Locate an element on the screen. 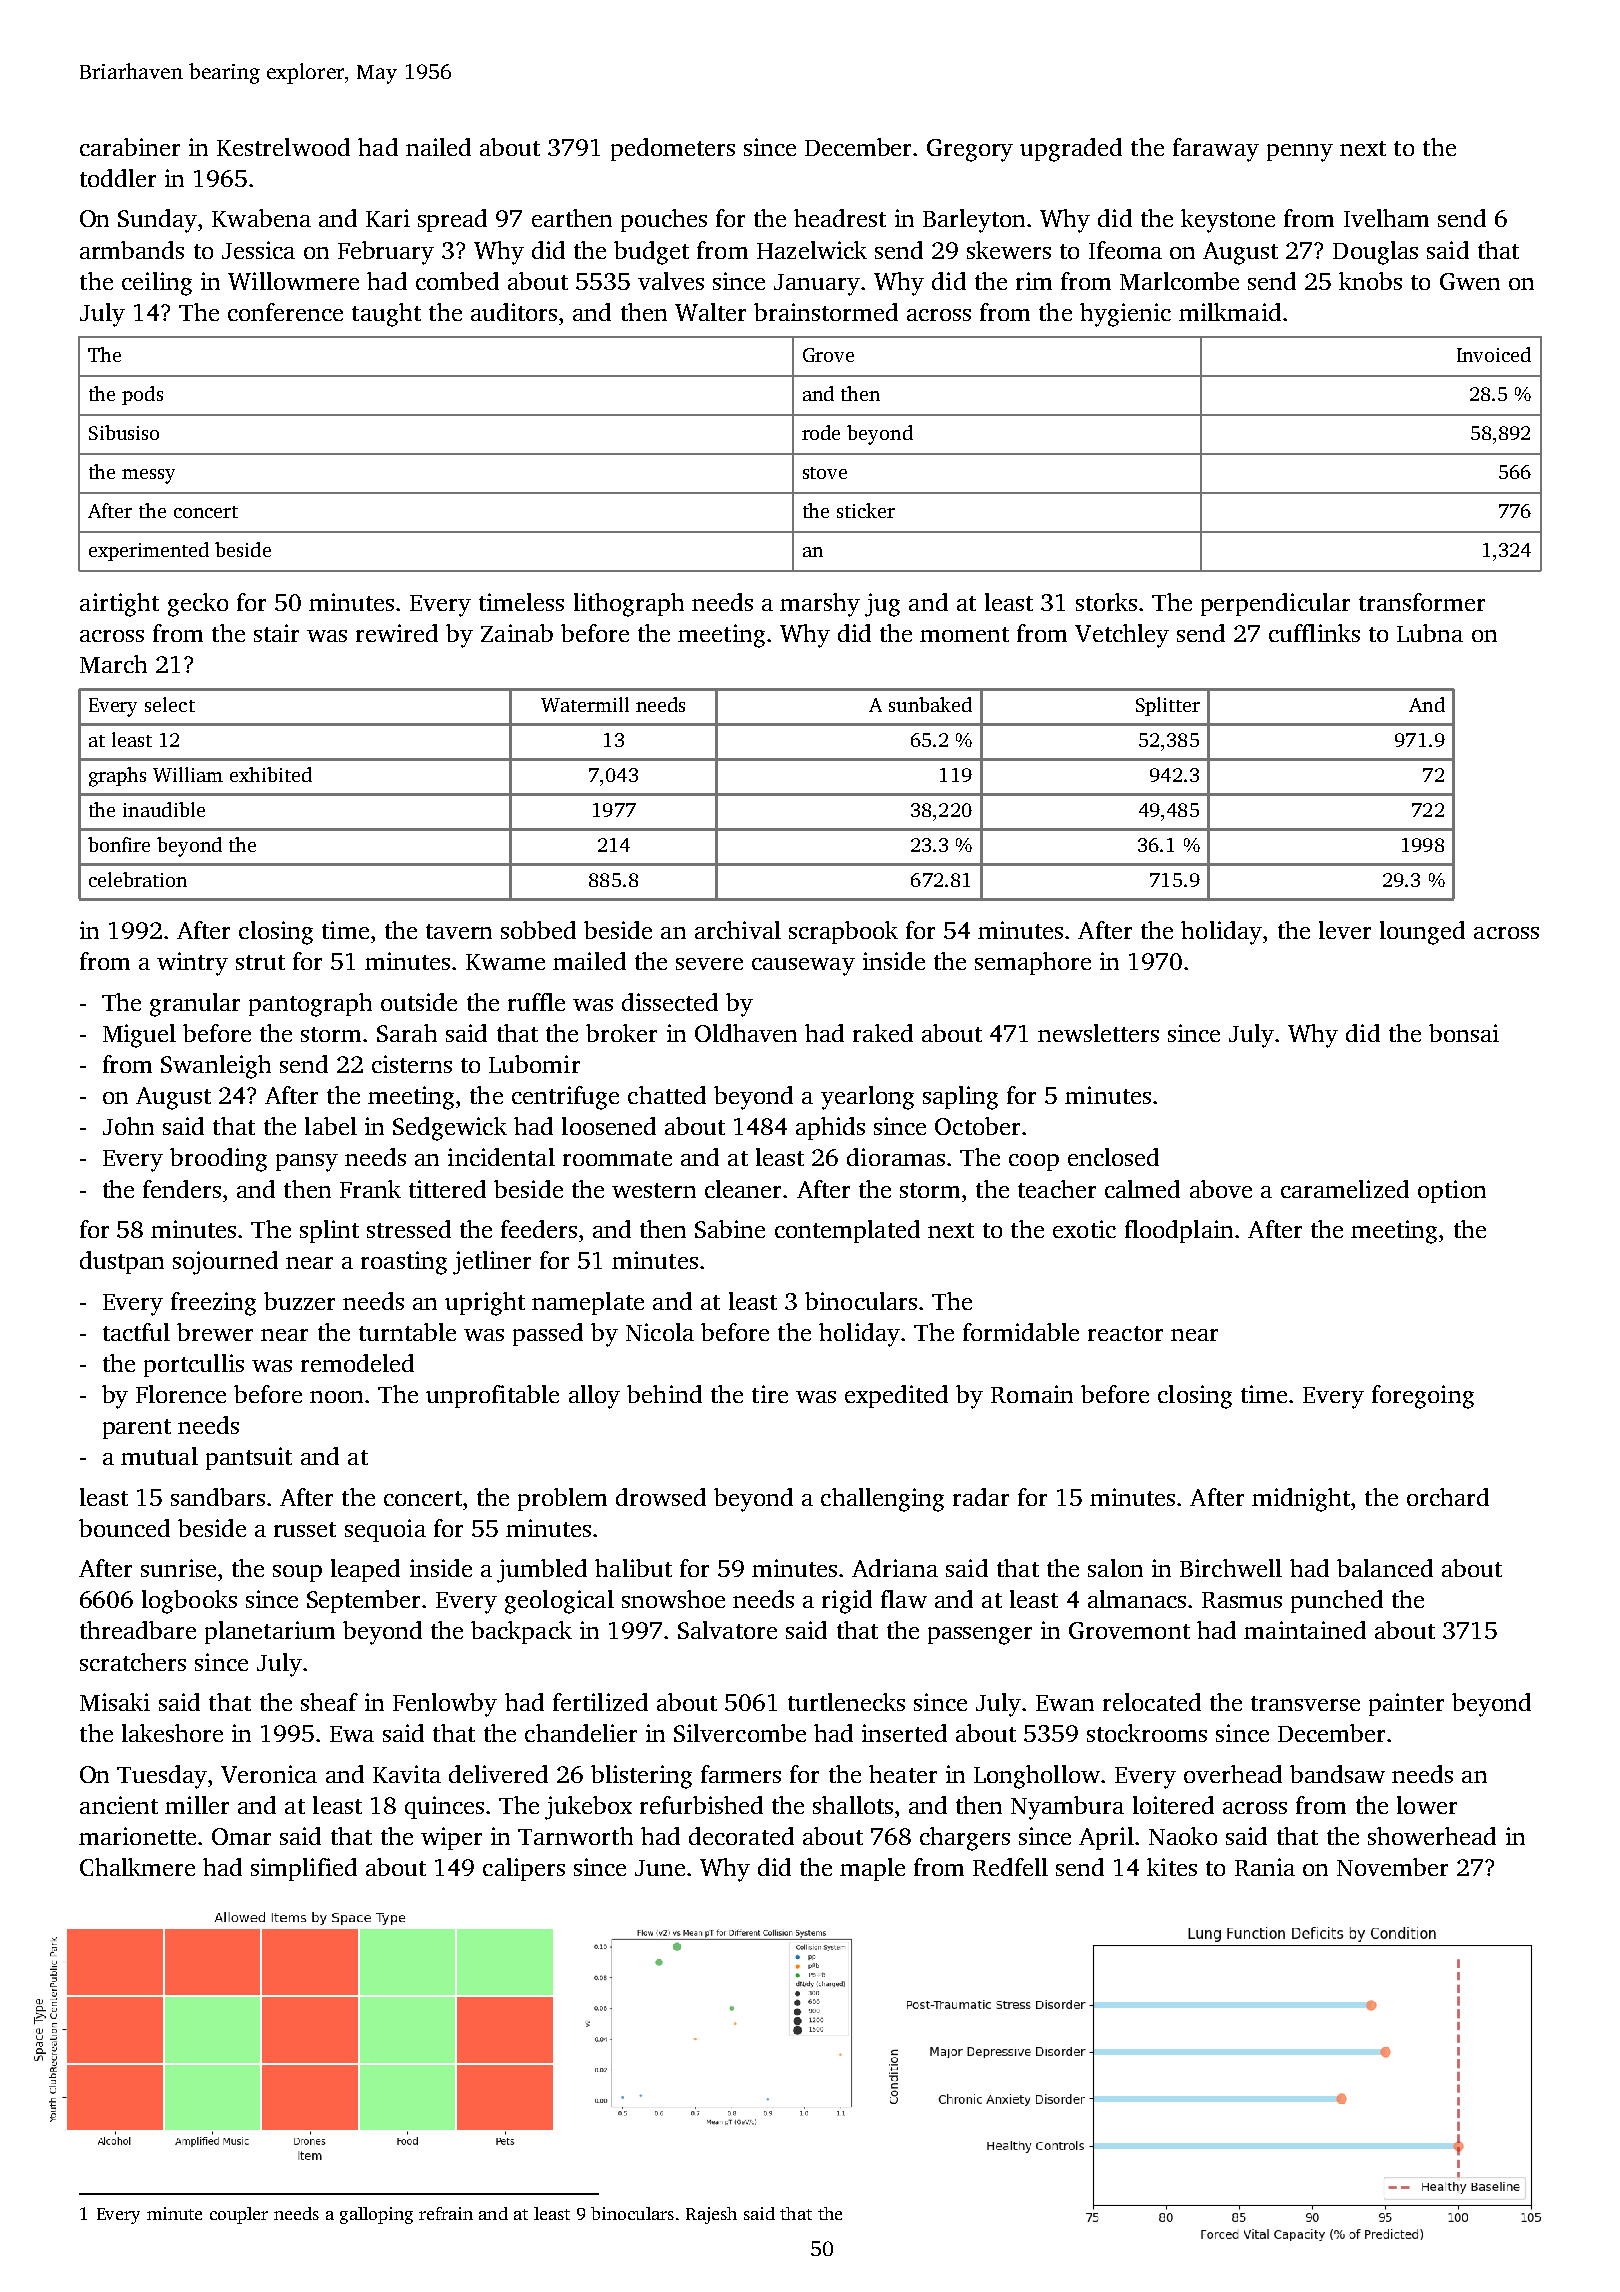 This screenshot has height=2292, width=1620. refurbished is located at coordinates (701, 1805).
